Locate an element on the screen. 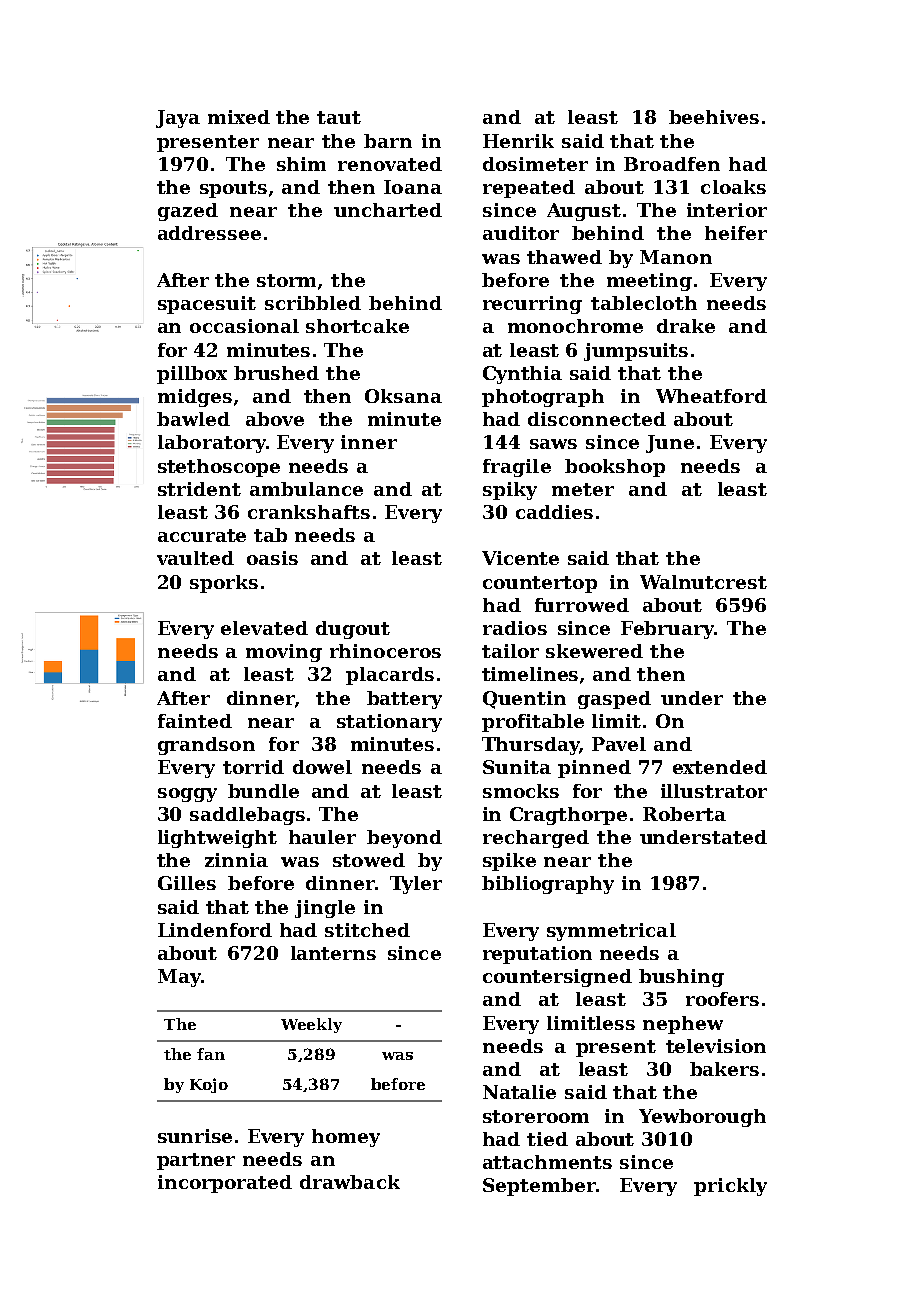  dowel is located at coordinates (322, 767).
